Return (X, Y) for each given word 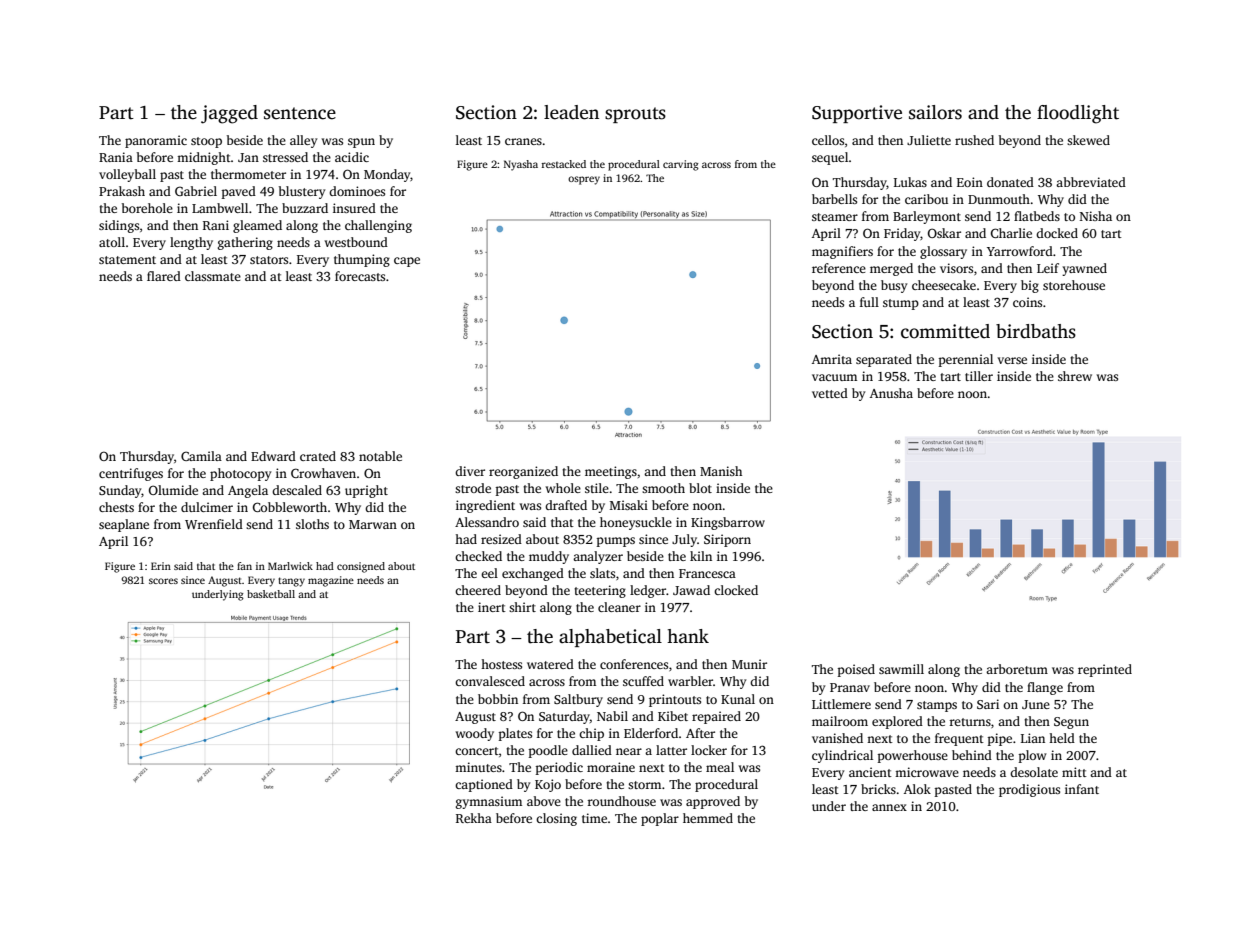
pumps (616, 542)
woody (475, 734)
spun (361, 143)
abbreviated (1091, 182)
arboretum (1017, 669)
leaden (571, 112)
